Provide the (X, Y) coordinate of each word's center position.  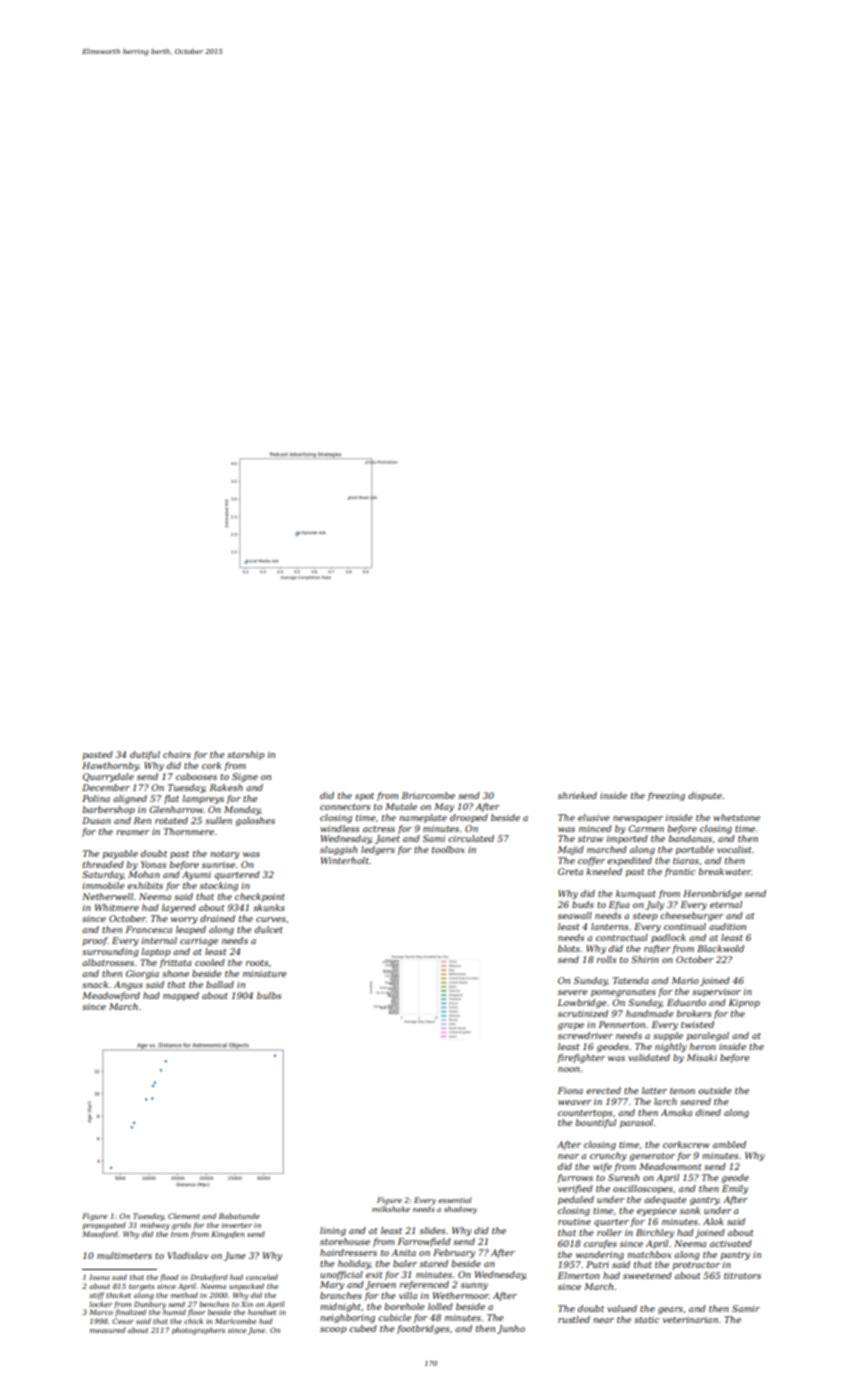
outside (715, 1090)
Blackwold (720, 948)
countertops (585, 1114)
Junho (511, 1329)
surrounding (110, 952)
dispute (705, 796)
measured (107, 1330)
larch (665, 1101)
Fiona (570, 1090)
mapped (181, 996)
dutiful (145, 755)
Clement (184, 1216)
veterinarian (690, 1319)
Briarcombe (428, 795)
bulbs (269, 995)
